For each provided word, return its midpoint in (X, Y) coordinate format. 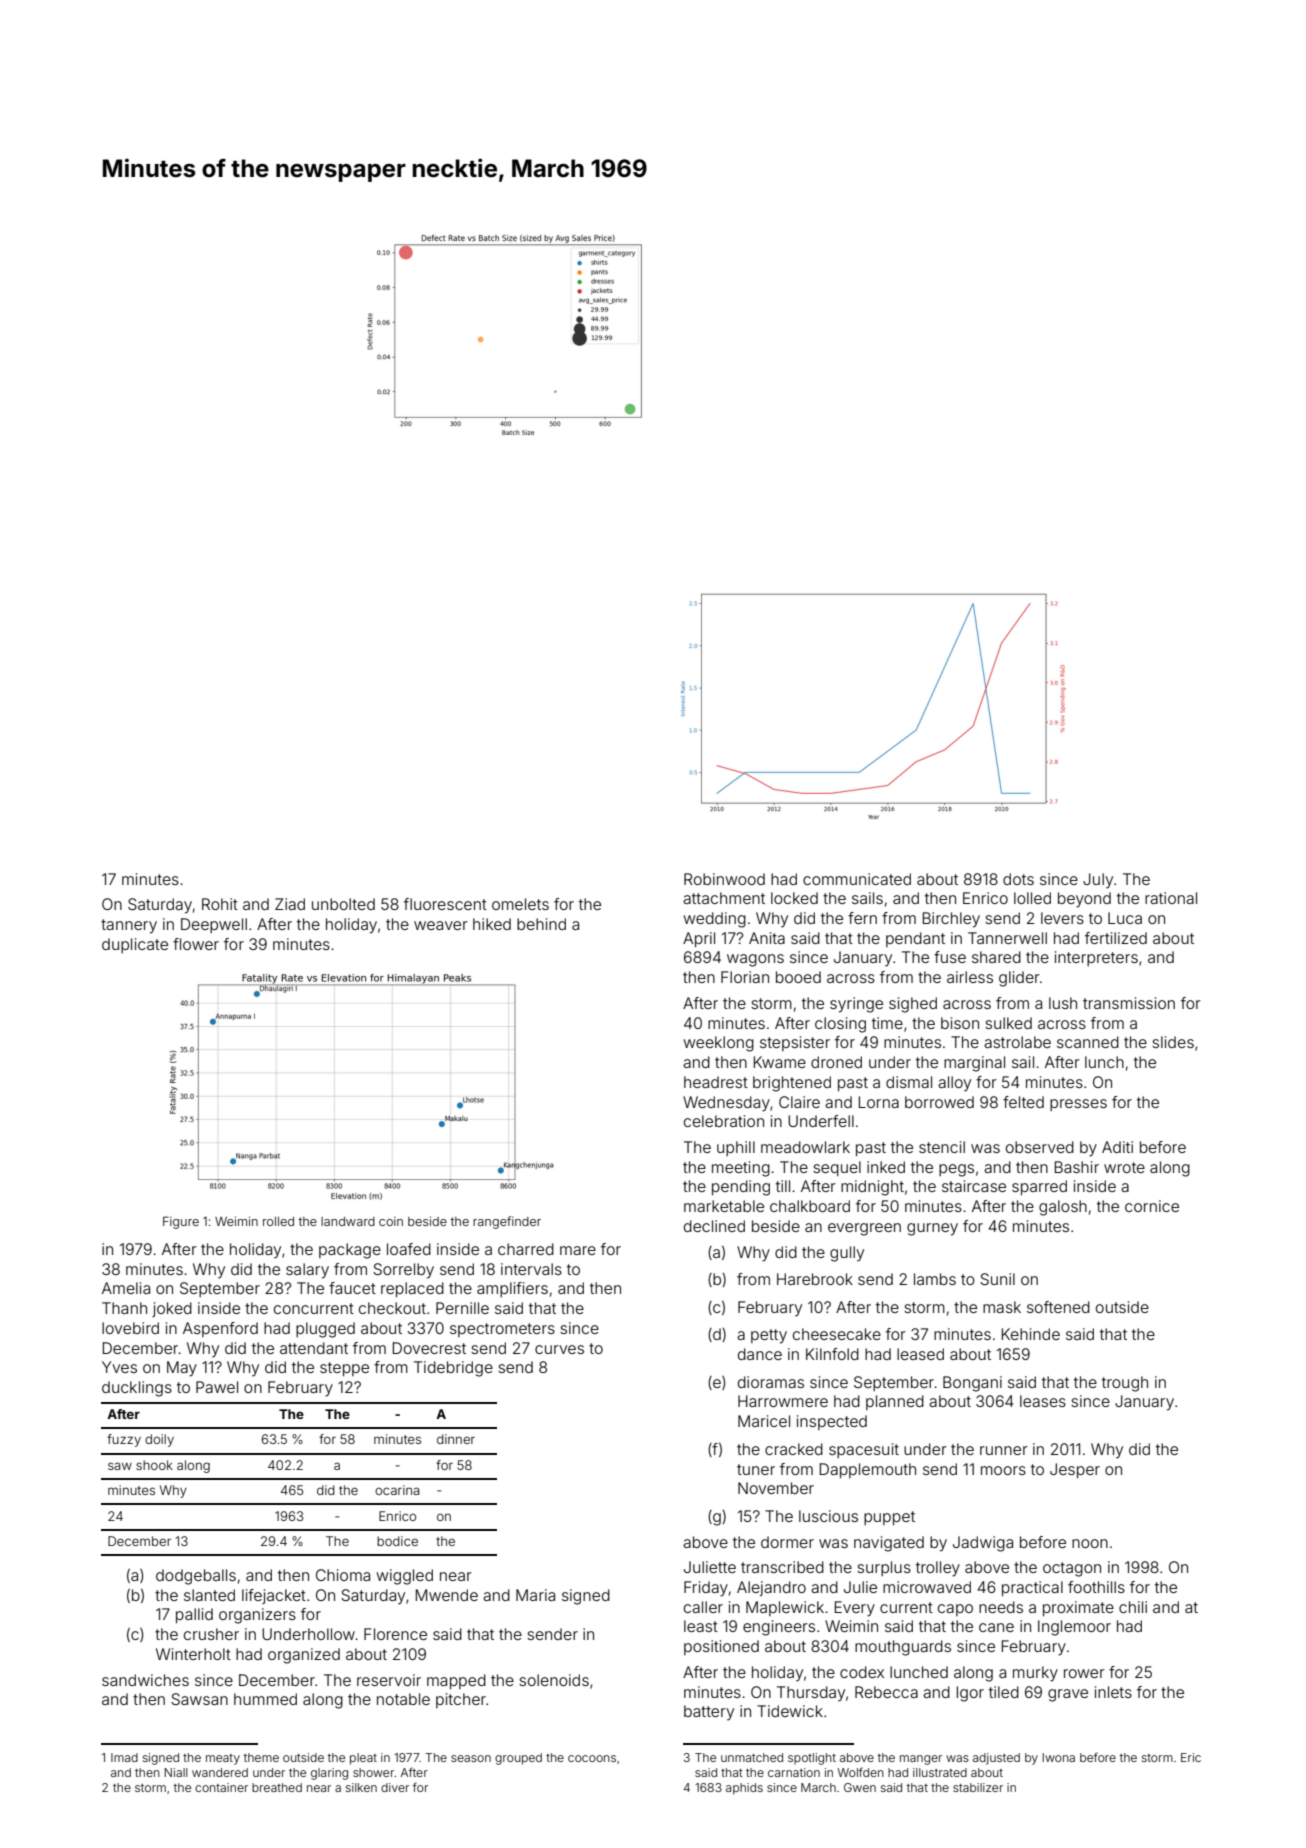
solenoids (554, 1680)
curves (559, 1349)
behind (541, 924)
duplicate (135, 945)
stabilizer (978, 1787)
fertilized (1116, 938)
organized (304, 1656)
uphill (736, 1148)
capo (955, 1610)
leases (1043, 1401)
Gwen (860, 1787)
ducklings (137, 1389)
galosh (1063, 1208)
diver (395, 1787)
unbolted (343, 904)
